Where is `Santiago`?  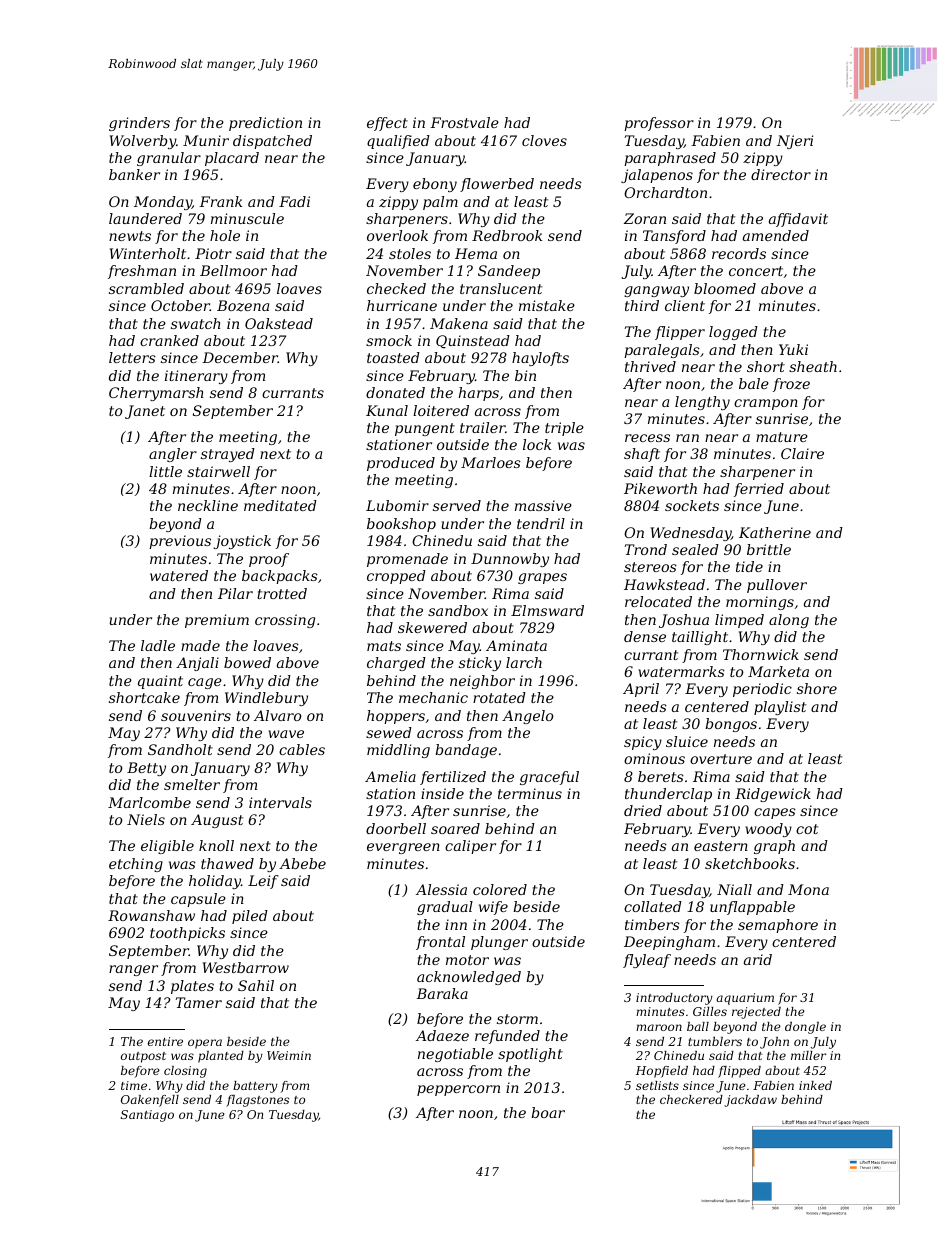 Santiago is located at coordinates (147, 1116).
